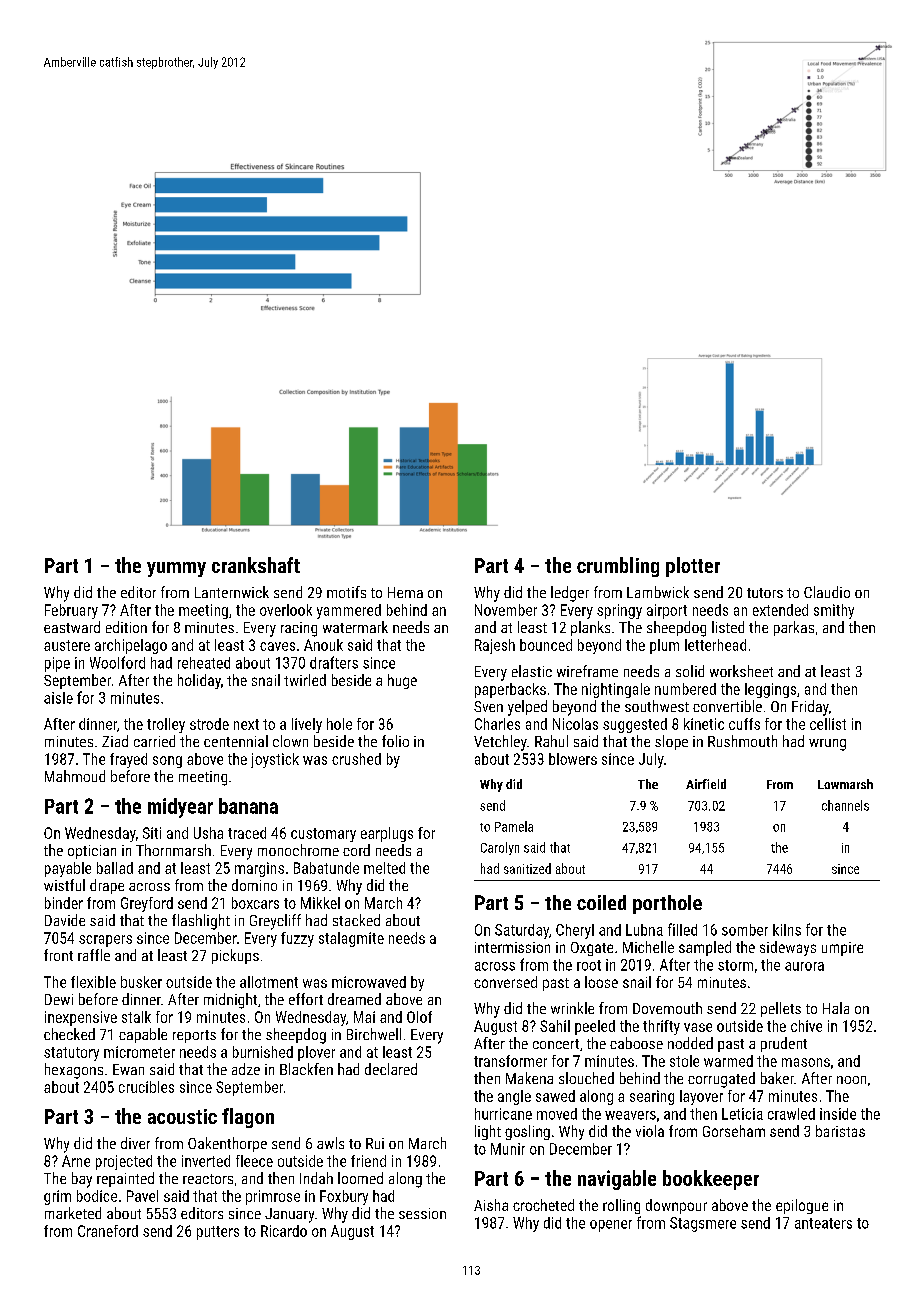 The width and height of the screenshot is (924, 1308). I want to click on primrose, so click(273, 1197).
